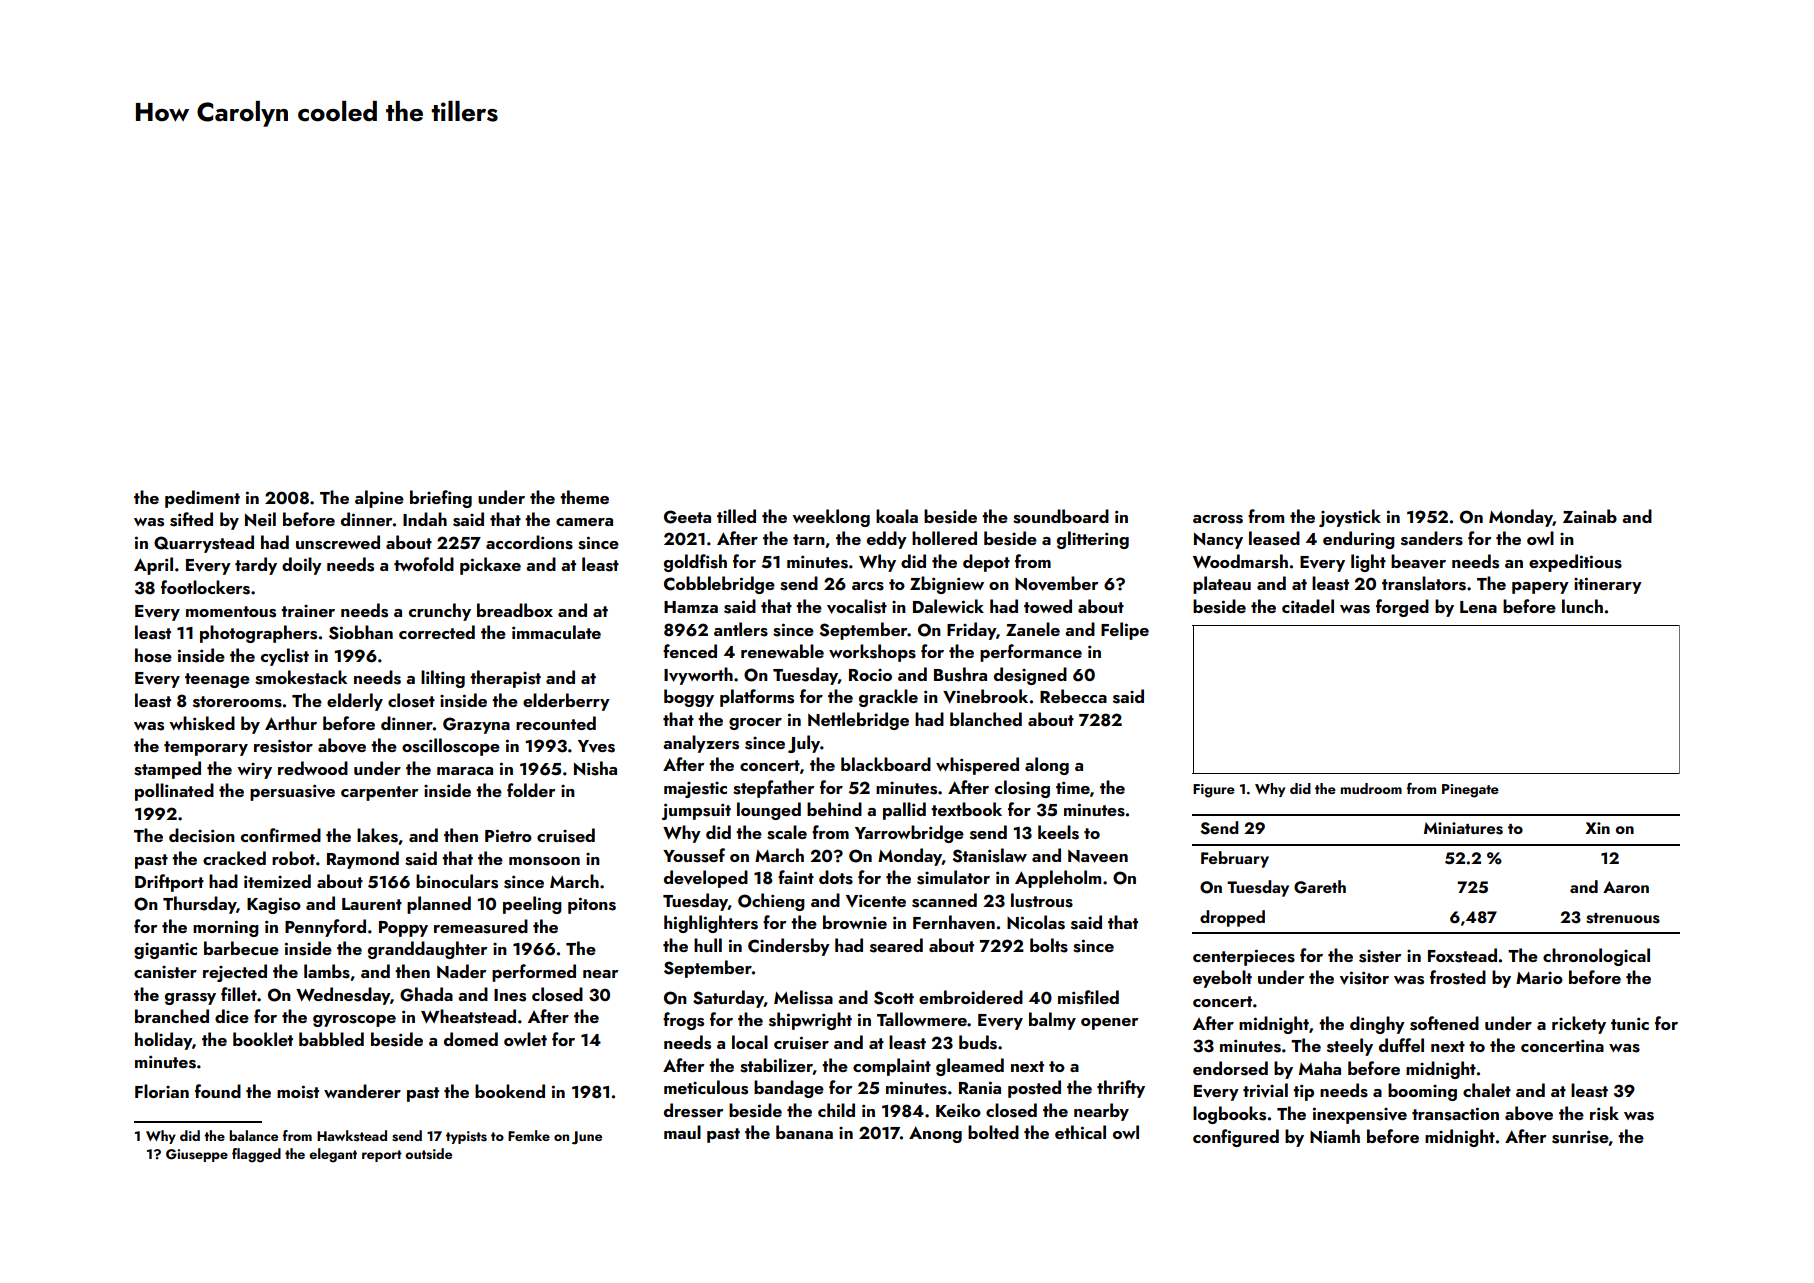 This page has width=1814, height=1283. I want to click on pickaxe, so click(490, 566).
